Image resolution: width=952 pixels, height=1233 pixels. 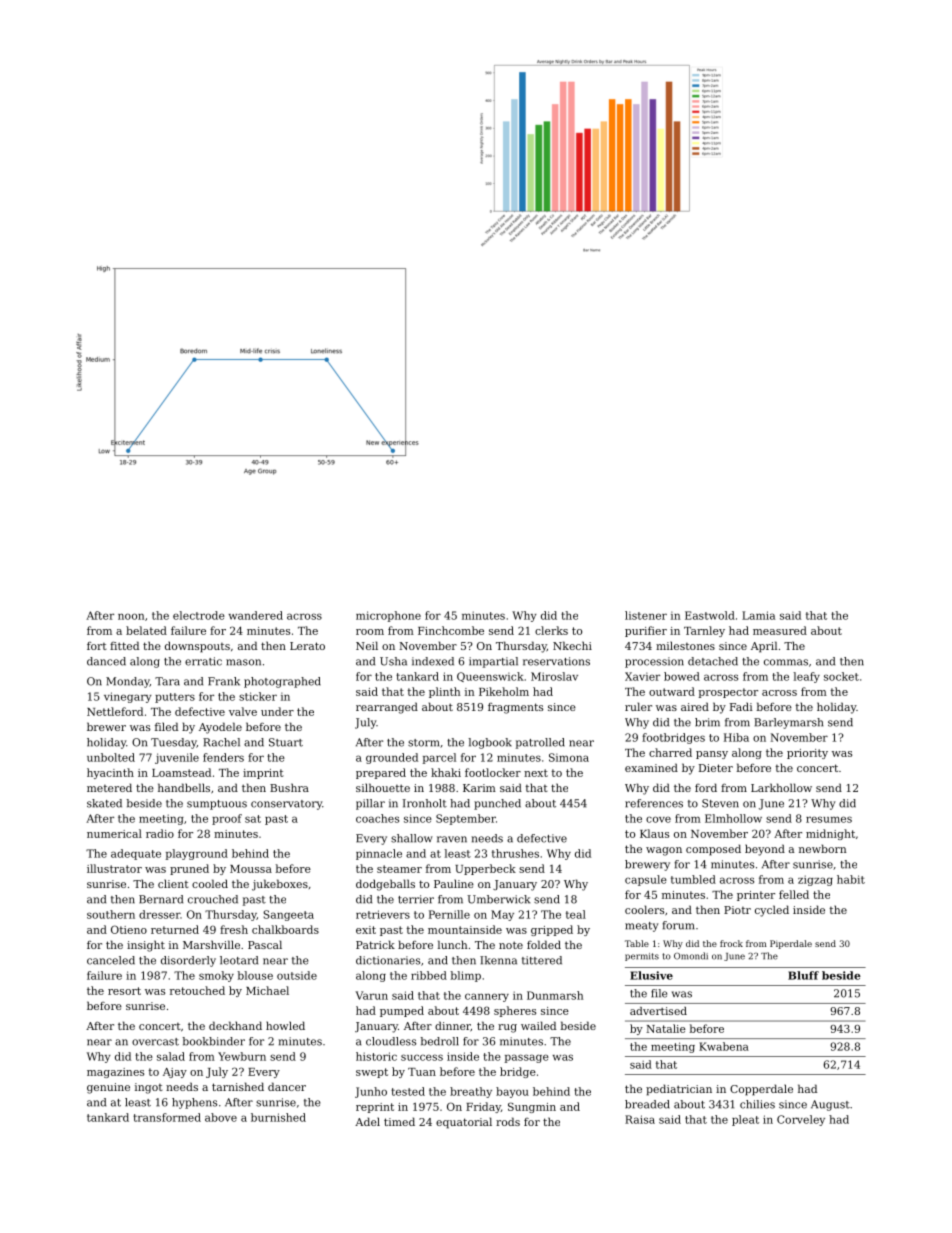 I want to click on rods, so click(x=508, y=1121).
